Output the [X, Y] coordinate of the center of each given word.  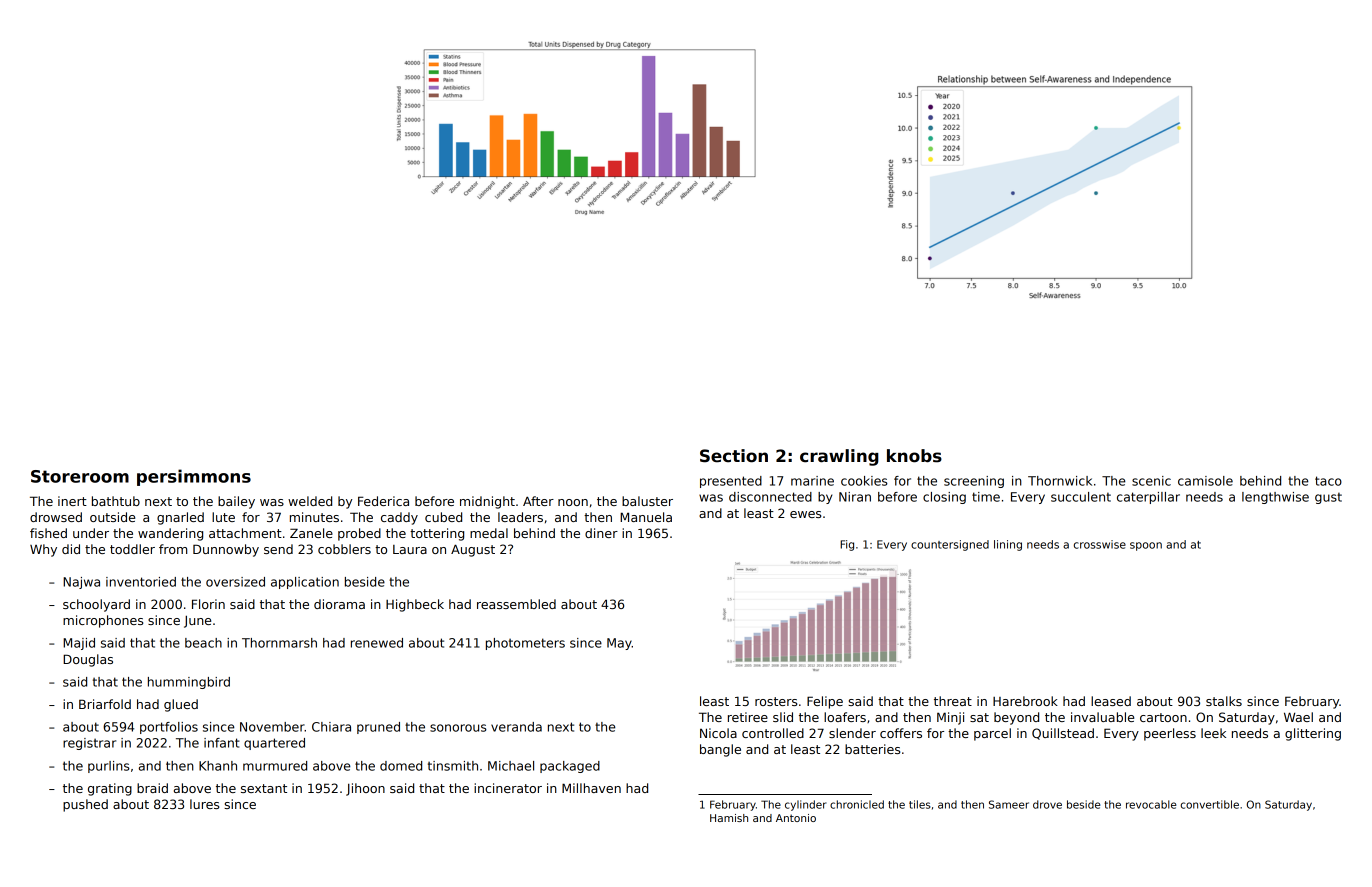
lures [204, 804]
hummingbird [189, 683]
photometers [525, 644]
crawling [839, 457]
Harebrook [1025, 701]
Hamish [729, 818]
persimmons [194, 477]
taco [1328, 481]
